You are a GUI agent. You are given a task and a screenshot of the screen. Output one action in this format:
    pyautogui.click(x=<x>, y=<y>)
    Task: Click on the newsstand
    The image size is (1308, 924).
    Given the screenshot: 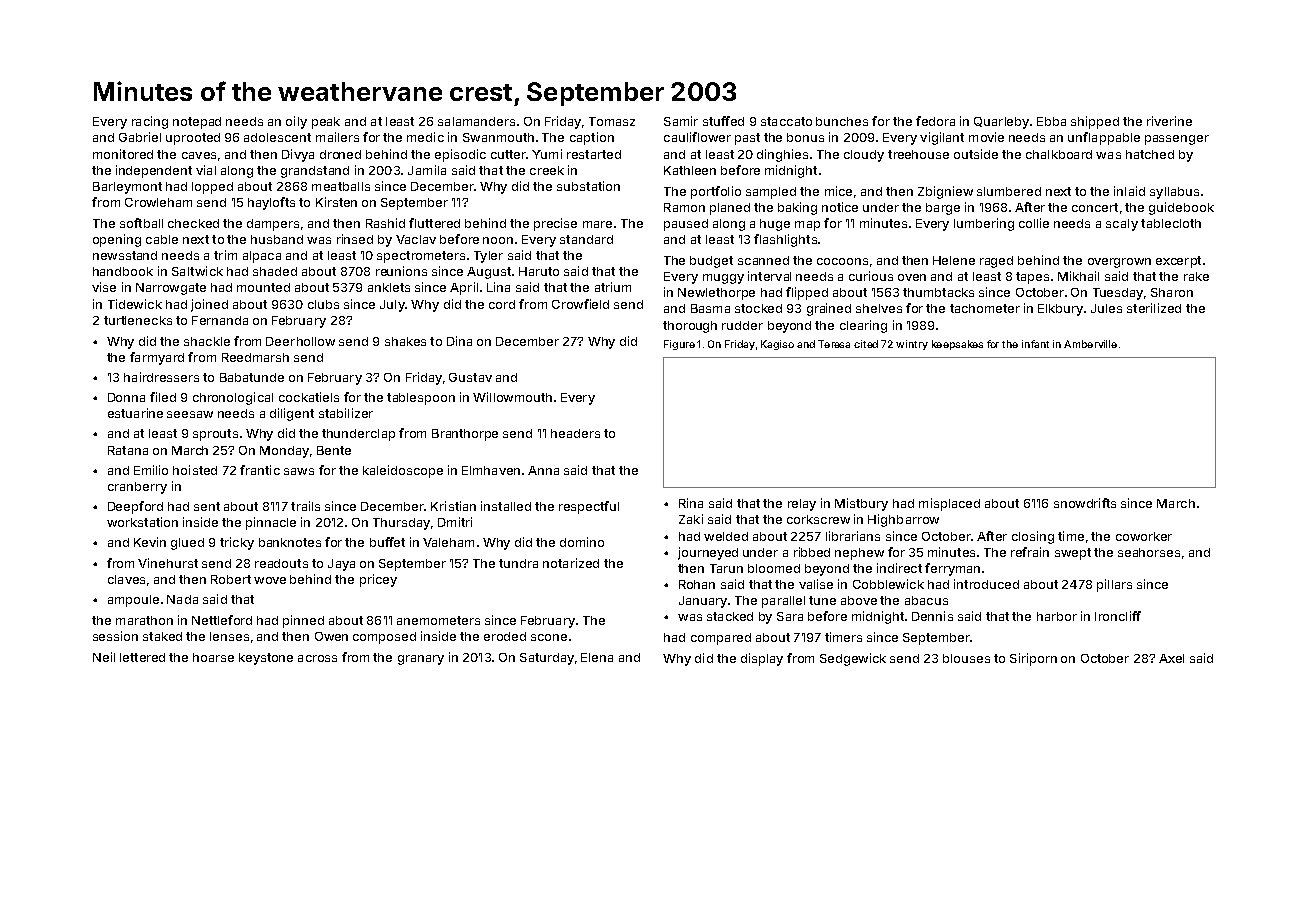 What is the action you would take?
    pyautogui.click(x=125, y=255)
